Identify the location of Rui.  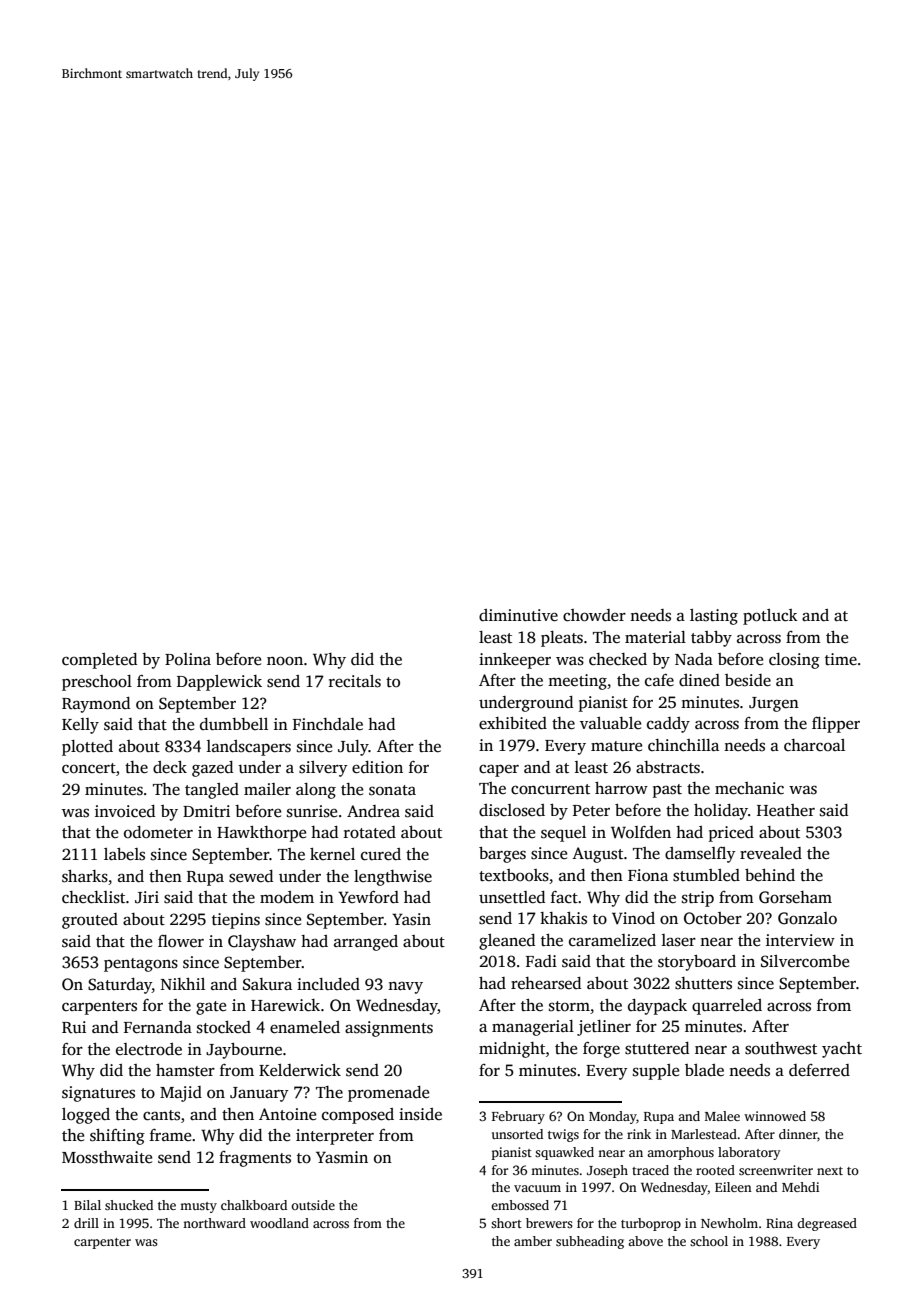
(74, 1027).
